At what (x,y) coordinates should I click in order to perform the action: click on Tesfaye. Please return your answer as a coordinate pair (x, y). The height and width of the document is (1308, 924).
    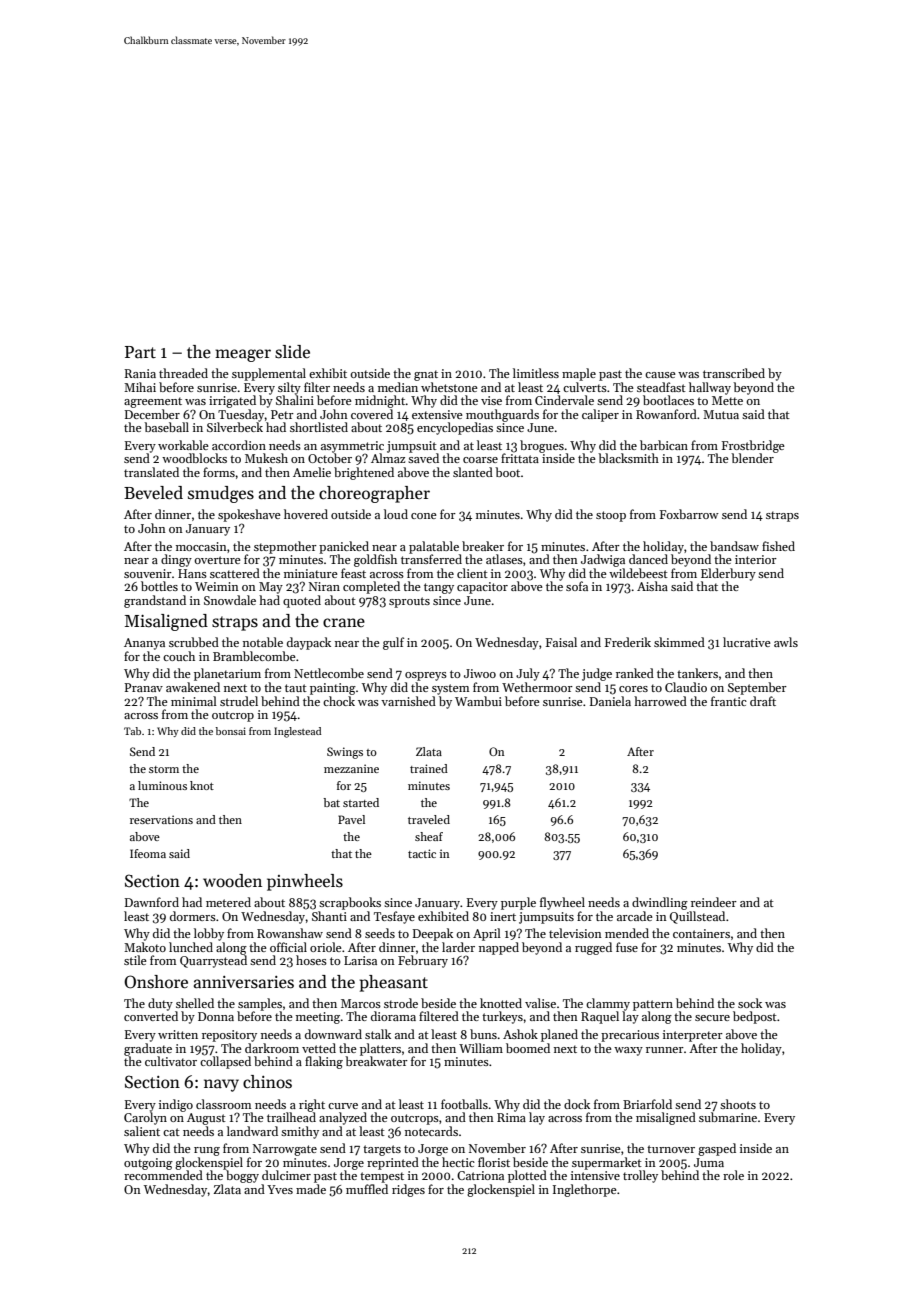
    Looking at the image, I should click on (394, 917).
